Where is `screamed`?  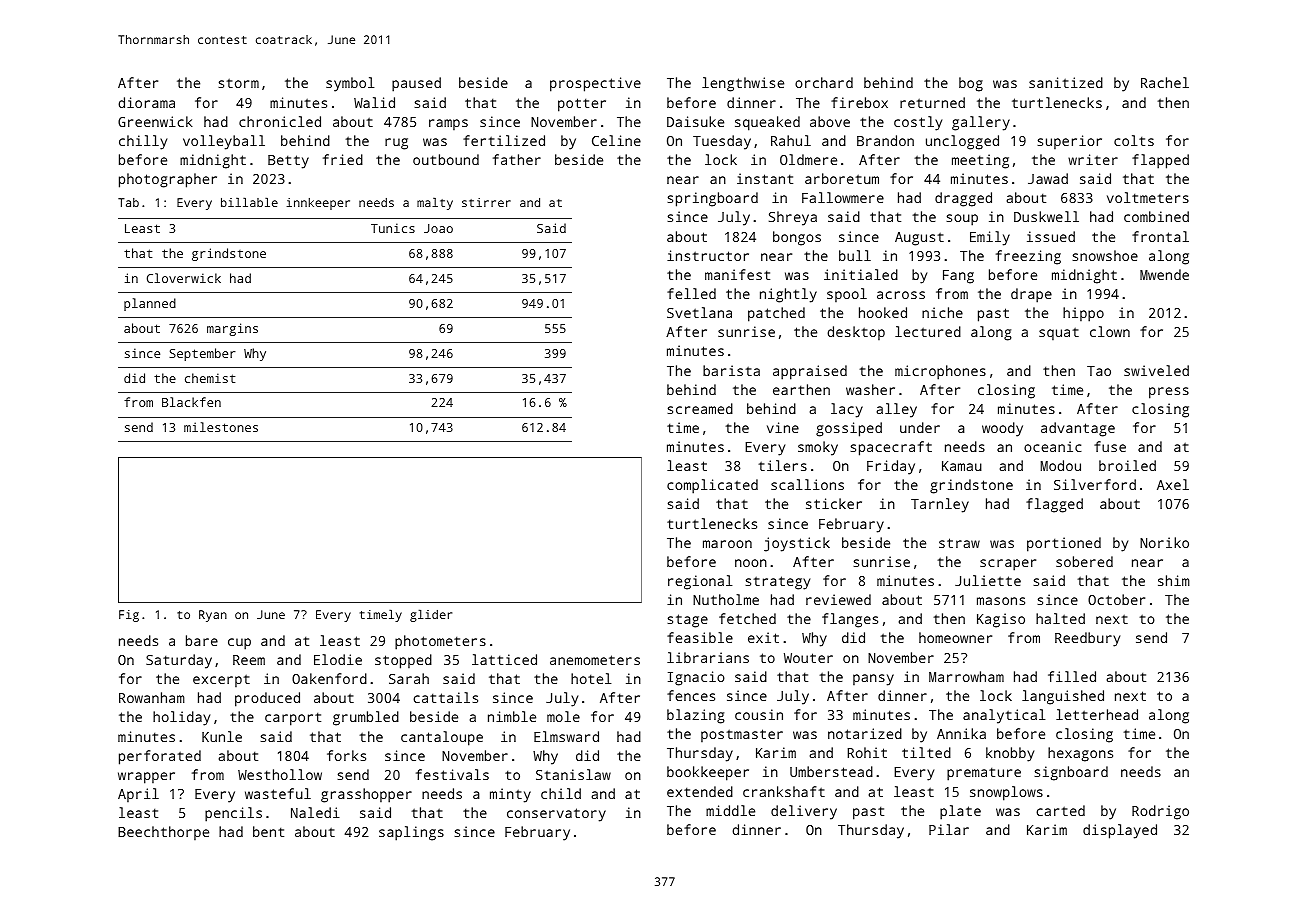 screamed is located at coordinates (700, 408).
